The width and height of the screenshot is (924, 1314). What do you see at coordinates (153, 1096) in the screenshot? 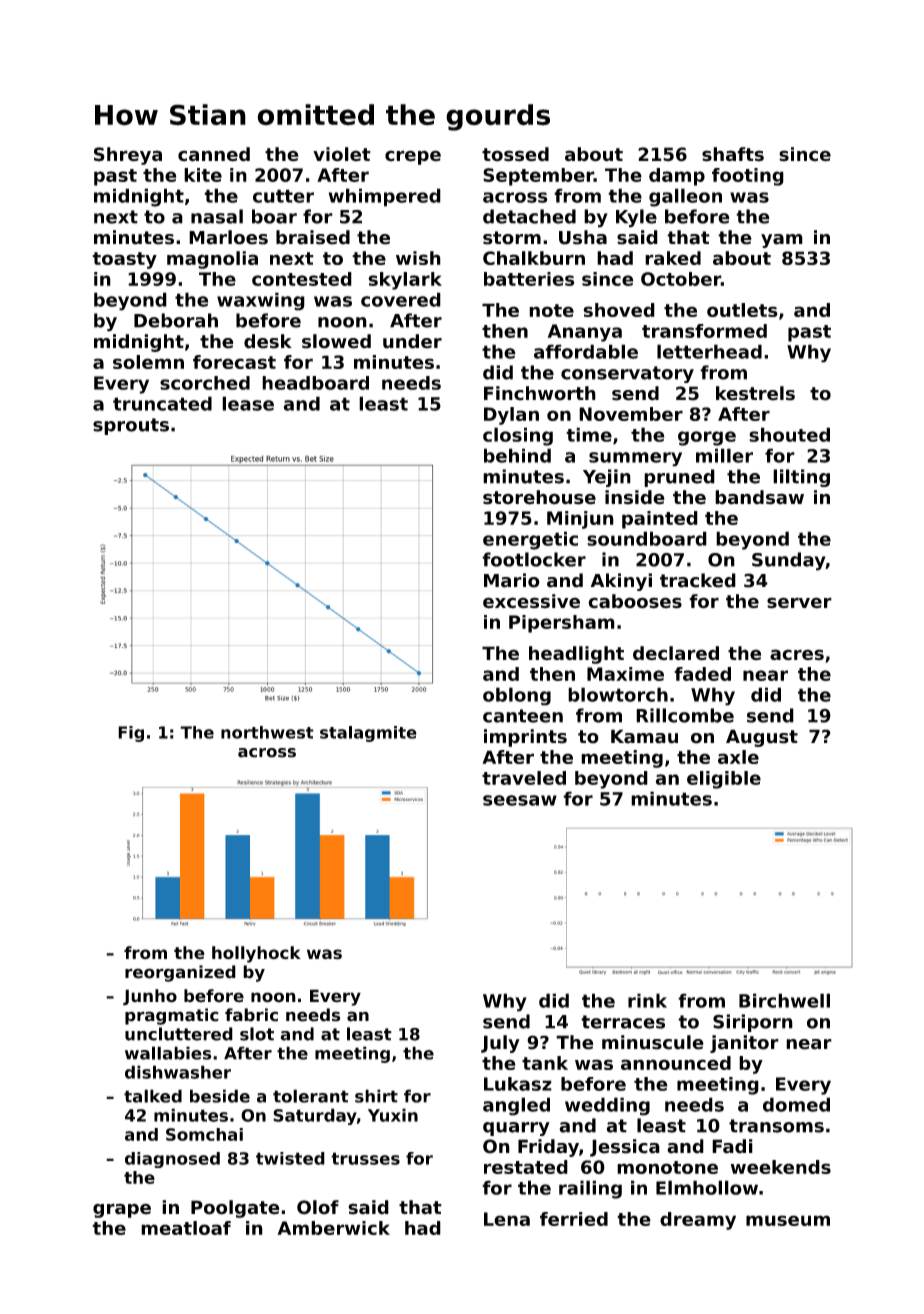
I see `talked` at bounding box center [153, 1096].
